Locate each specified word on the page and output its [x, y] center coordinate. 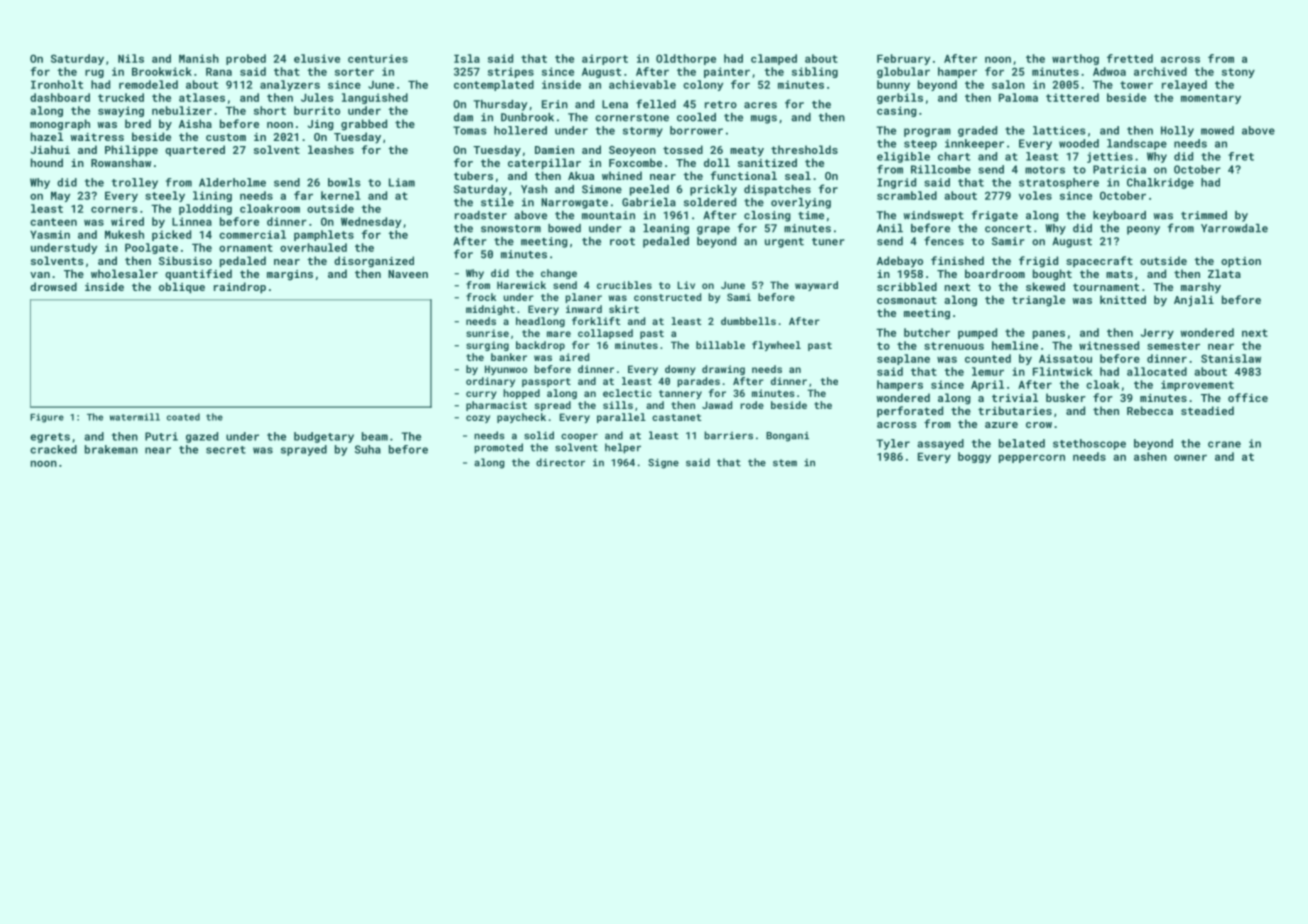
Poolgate [151, 248]
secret [226, 450]
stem [785, 463]
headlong [540, 322]
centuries [378, 58]
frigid [1038, 262]
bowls [344, 182]
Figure [47, 418]
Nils [131, 58]
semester [1173, 346]
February [903, 59]
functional [743, 175]
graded [977, 131]
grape [713, 230]
